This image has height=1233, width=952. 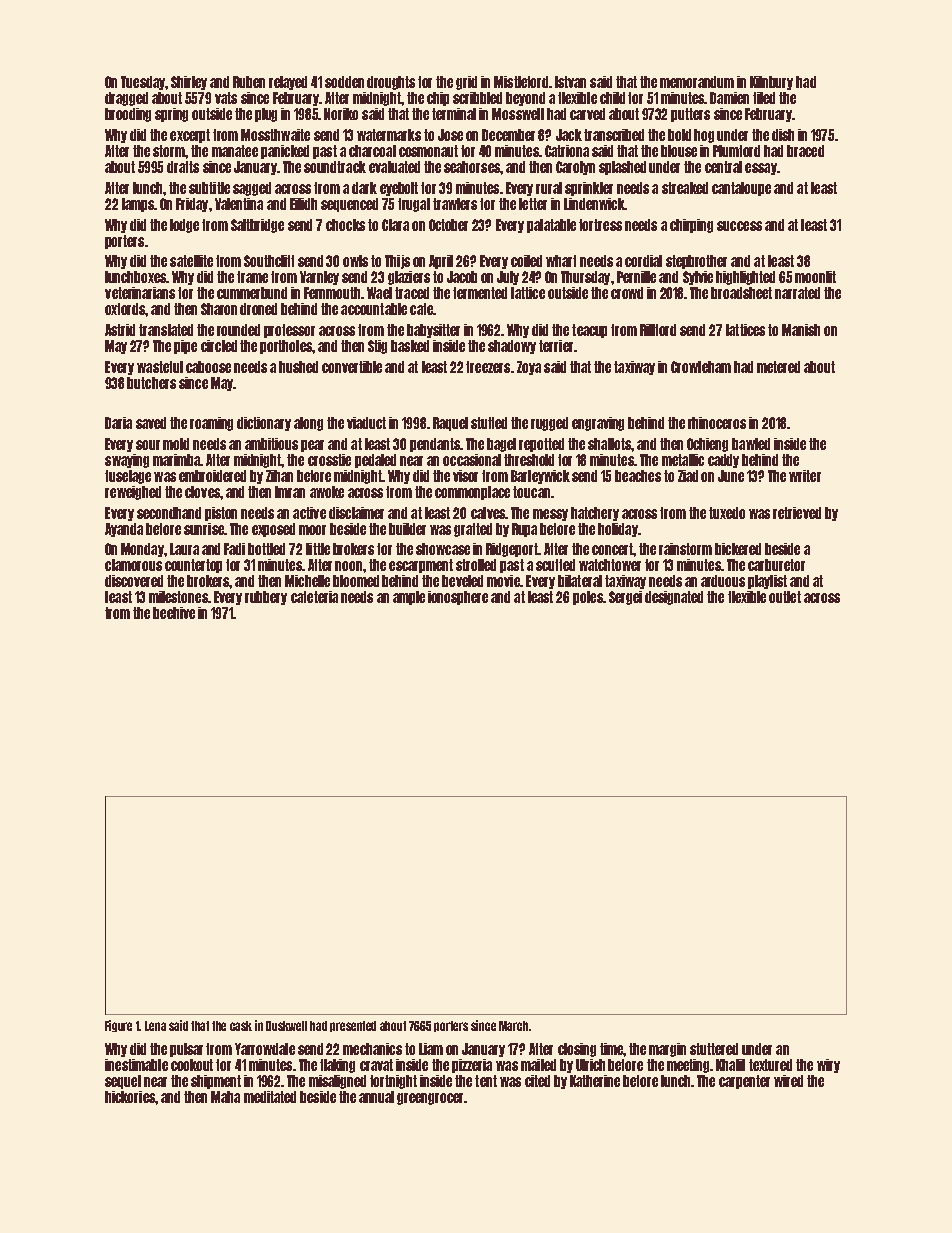 I want to click on bawled, so click(x=751, y=444).
